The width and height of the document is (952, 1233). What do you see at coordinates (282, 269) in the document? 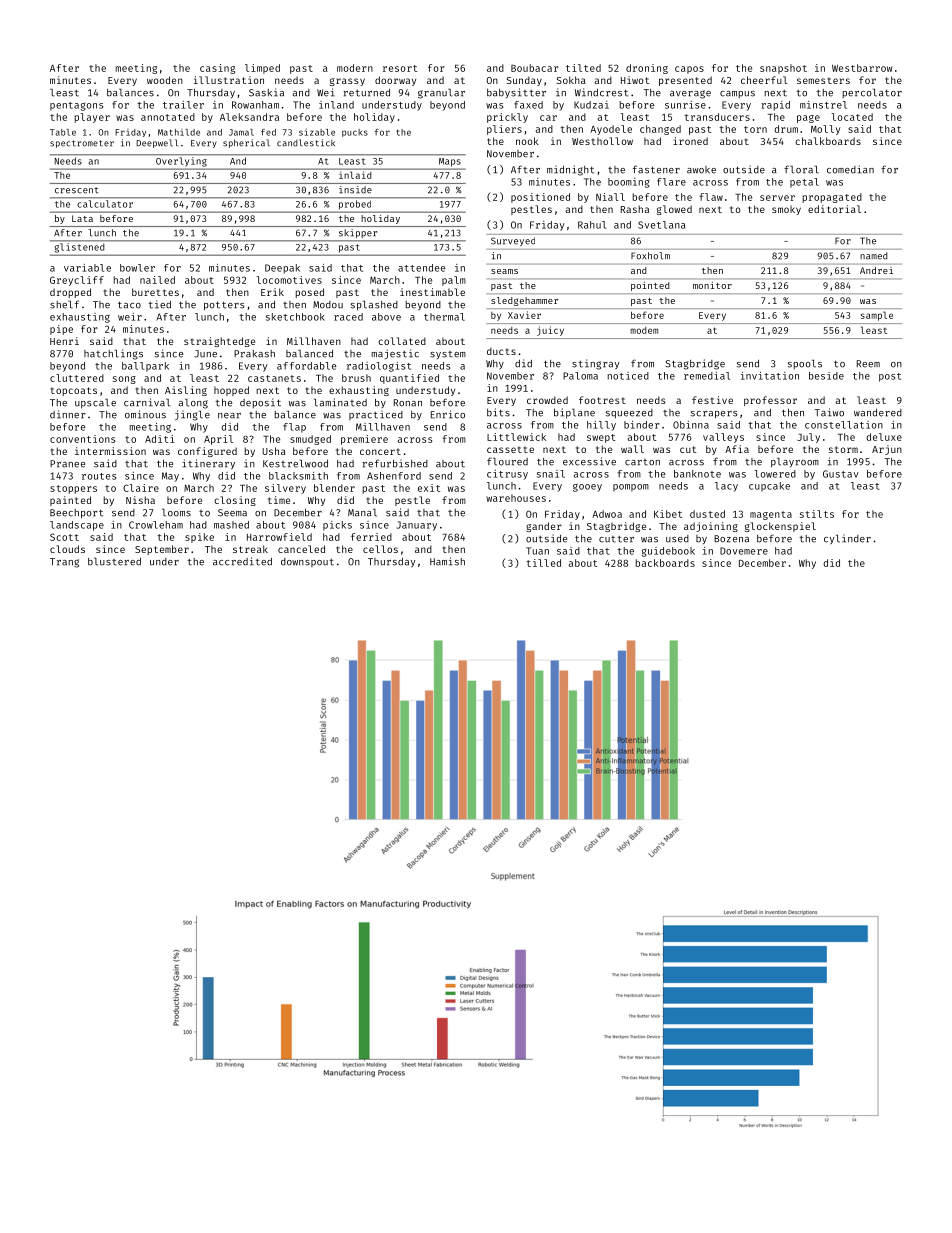
I see `Deepak` at bounding box center [282, 269].
